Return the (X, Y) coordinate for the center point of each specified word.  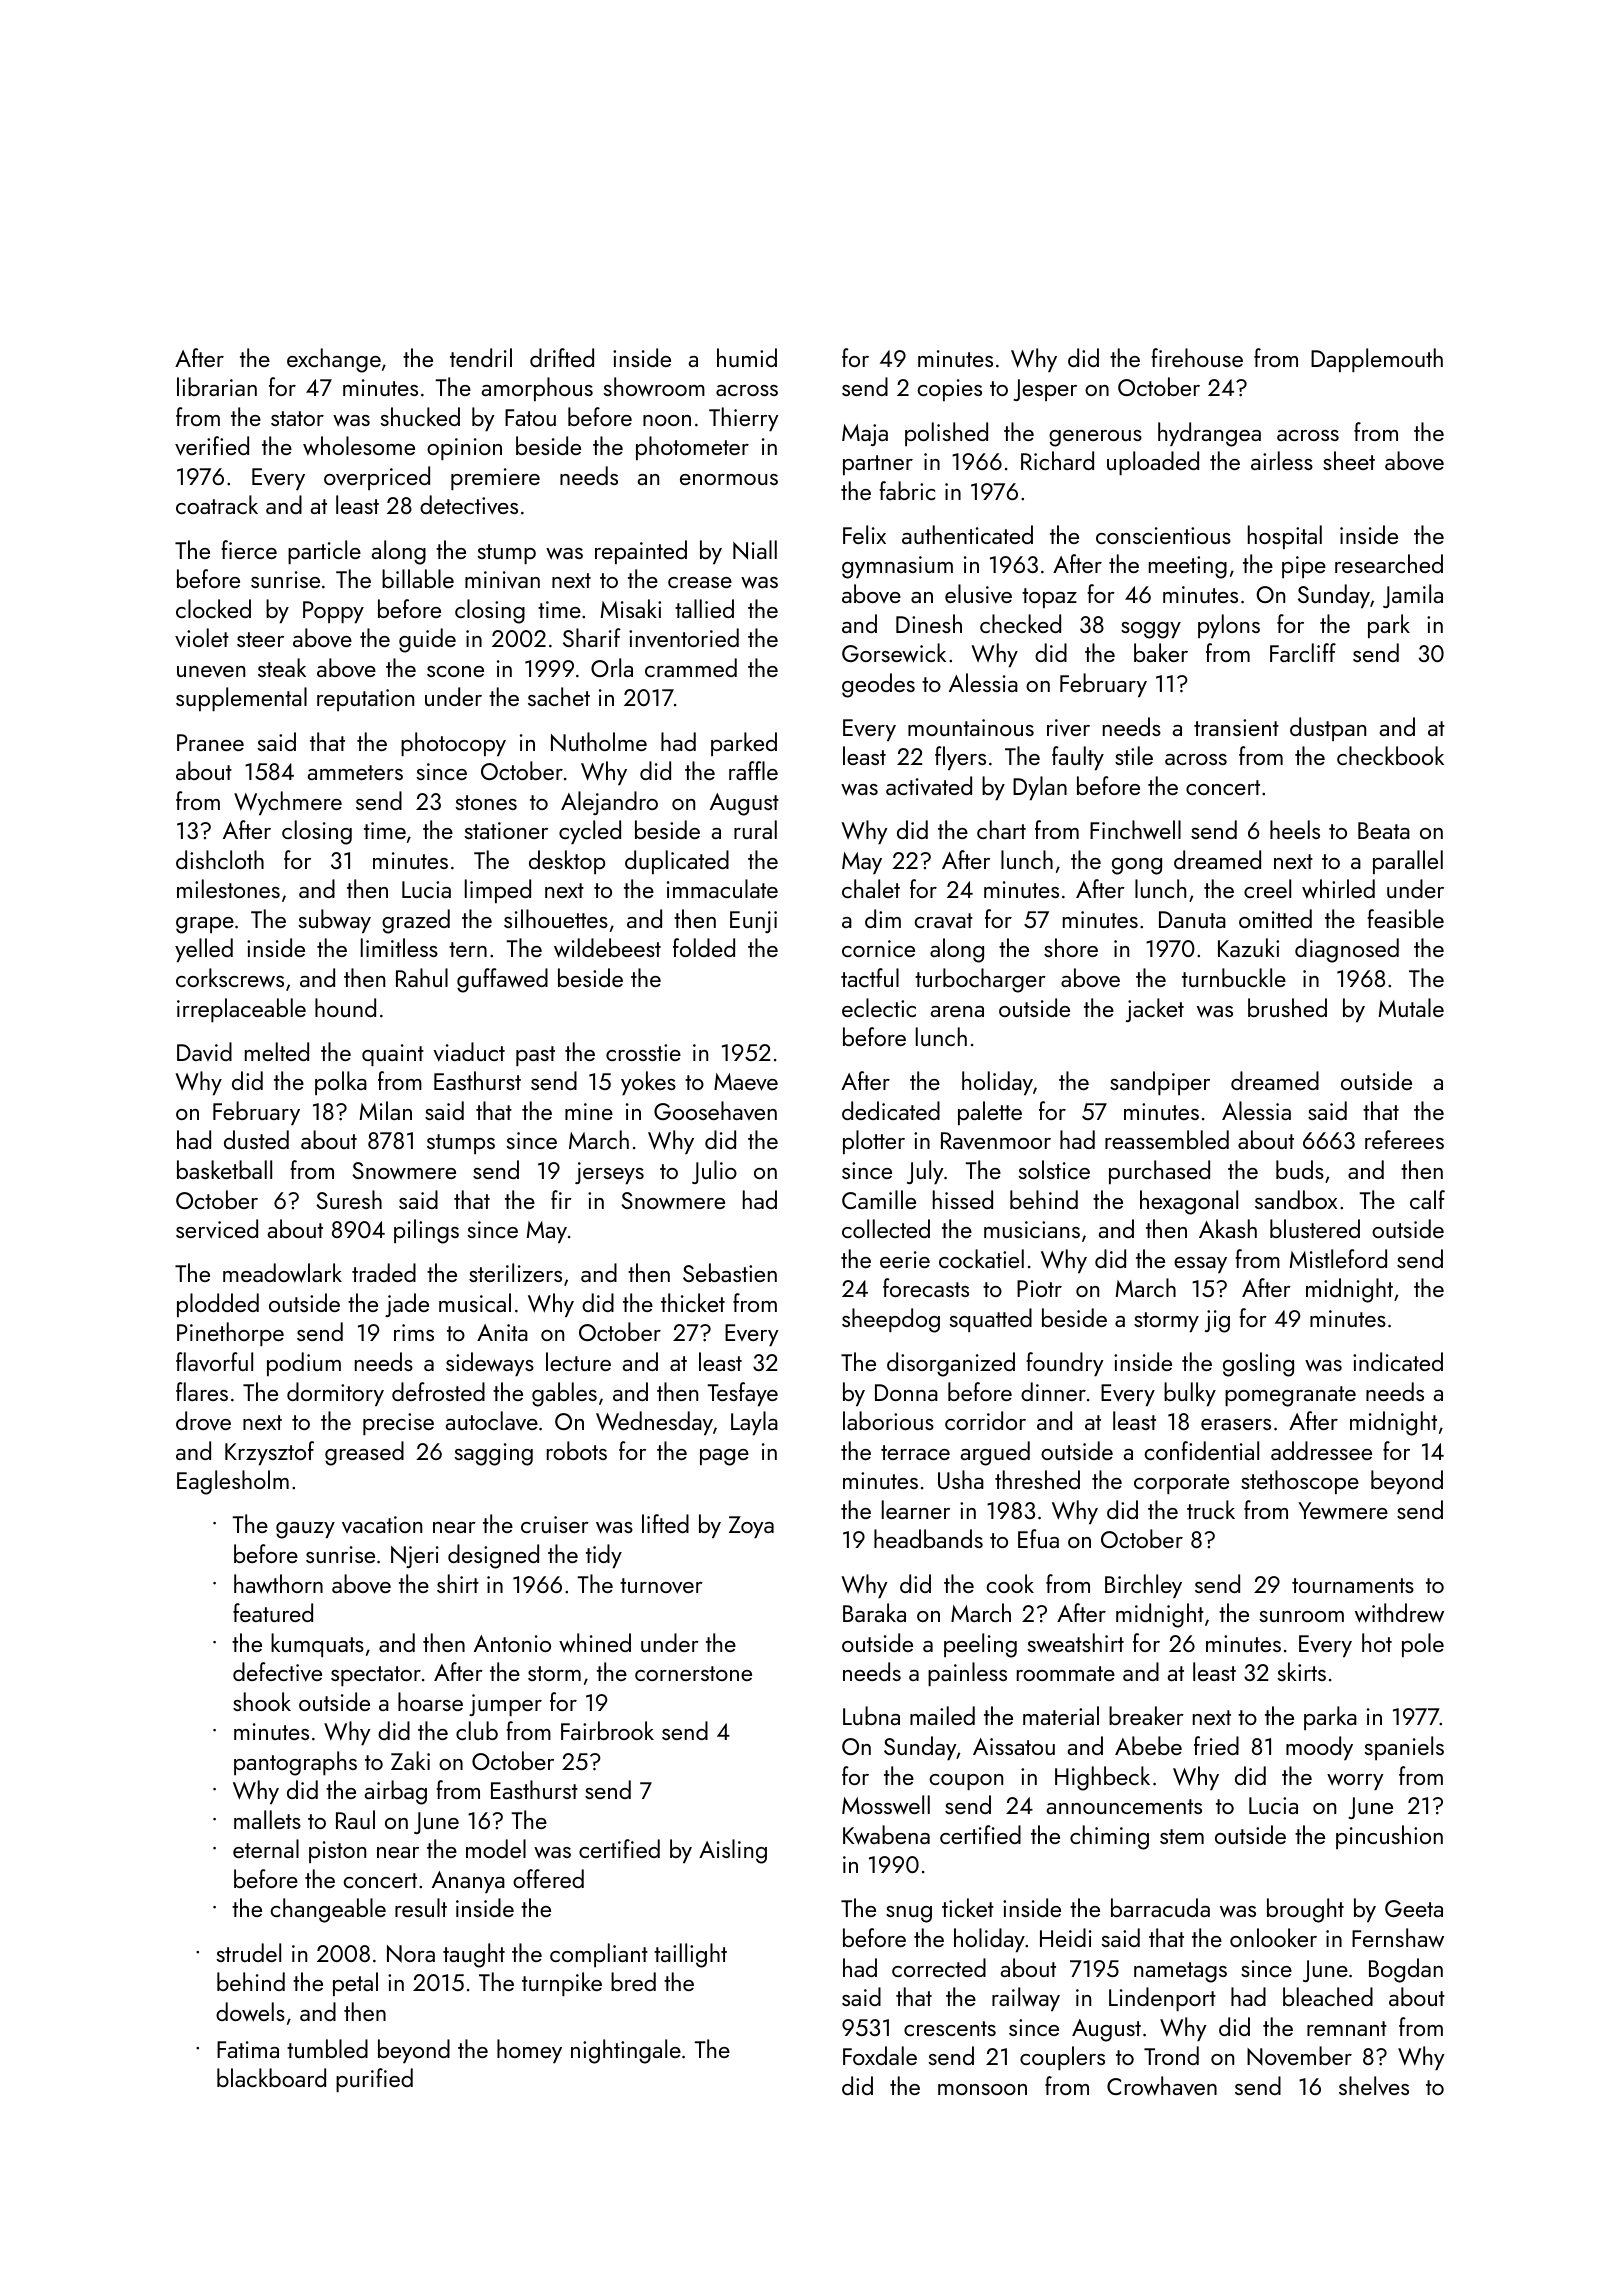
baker (1161, 652)
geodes (878, 685)
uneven (211, 672)
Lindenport (1162, 1999)
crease (700, 582)
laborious (888, 1420)
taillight (690, 1955)
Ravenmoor (996, 1141)
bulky (1190, 1394)
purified (374, 2080)
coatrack (217, 504)
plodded (218, 1305)
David (204, 1051)
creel (1267, 888)
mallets (267, 1819)
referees (1404, 1139)
